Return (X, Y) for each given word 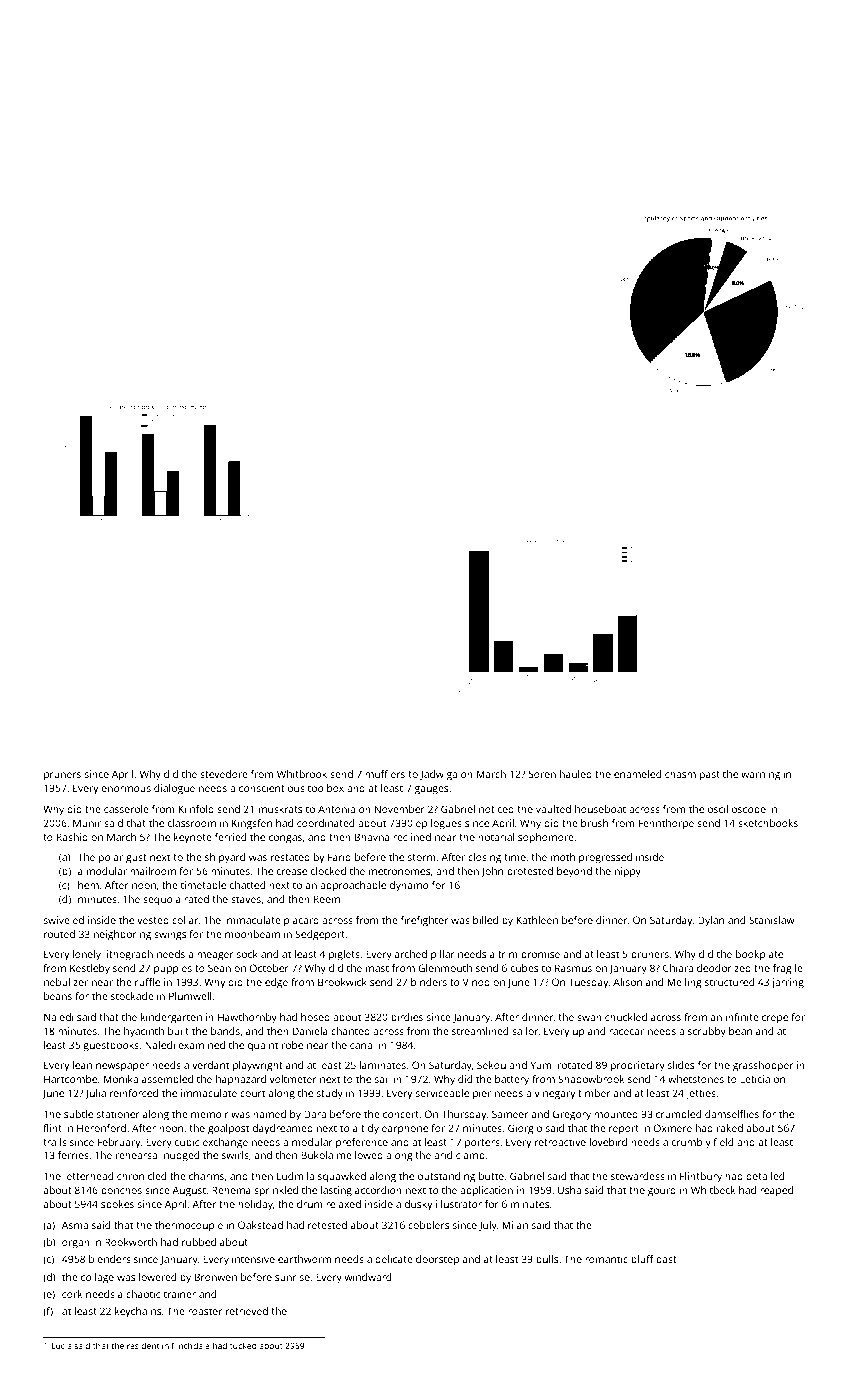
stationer (118, 1114)
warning (760, 775)
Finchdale (191, 1345)
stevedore (224, 774)
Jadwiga (438, 775)
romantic (606, 1259)
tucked (243, 1345)
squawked (342, 1177)
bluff (642, 1259)
